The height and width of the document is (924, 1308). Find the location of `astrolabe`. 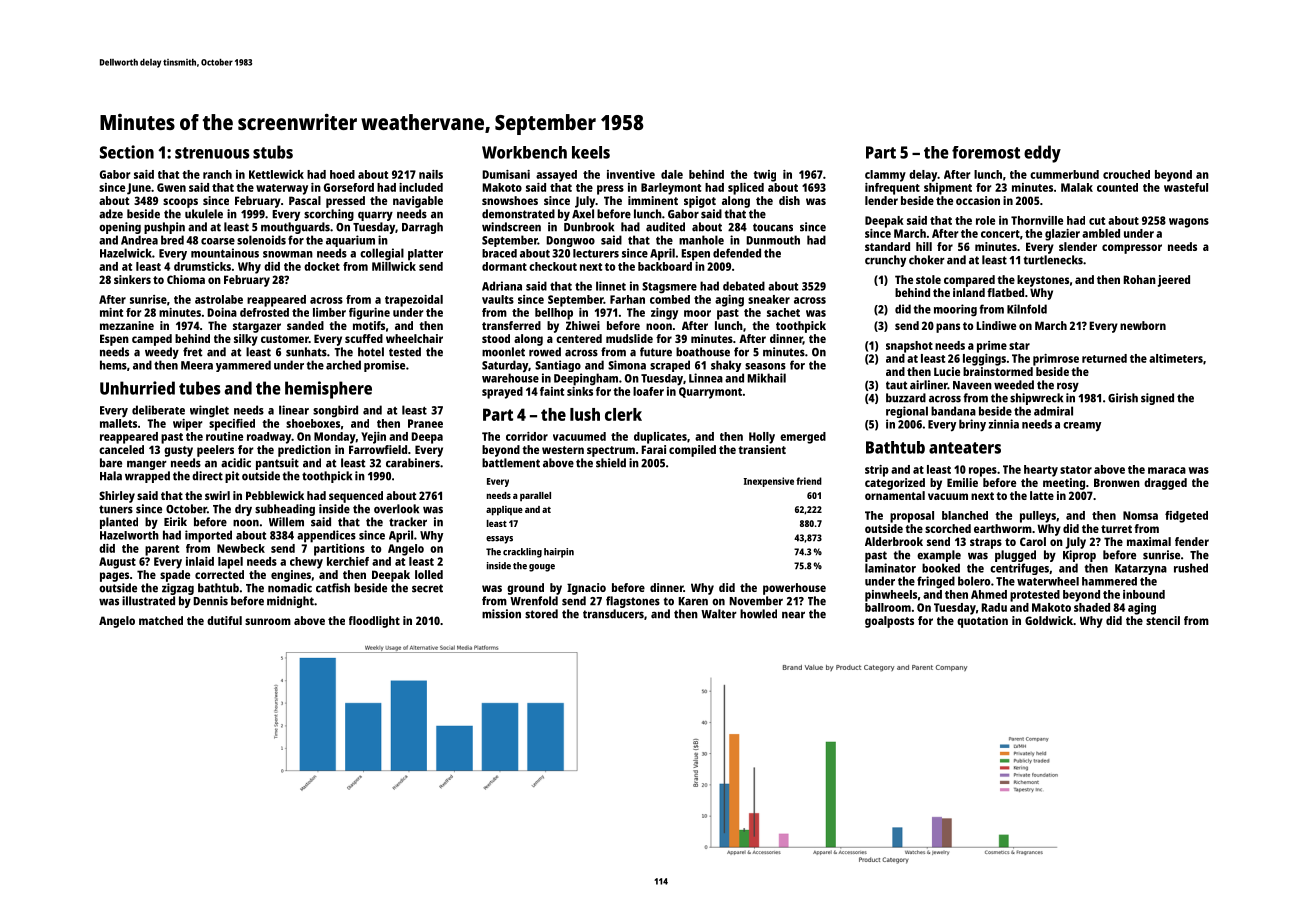

astrolabe is located at coordinates (219, 299).
